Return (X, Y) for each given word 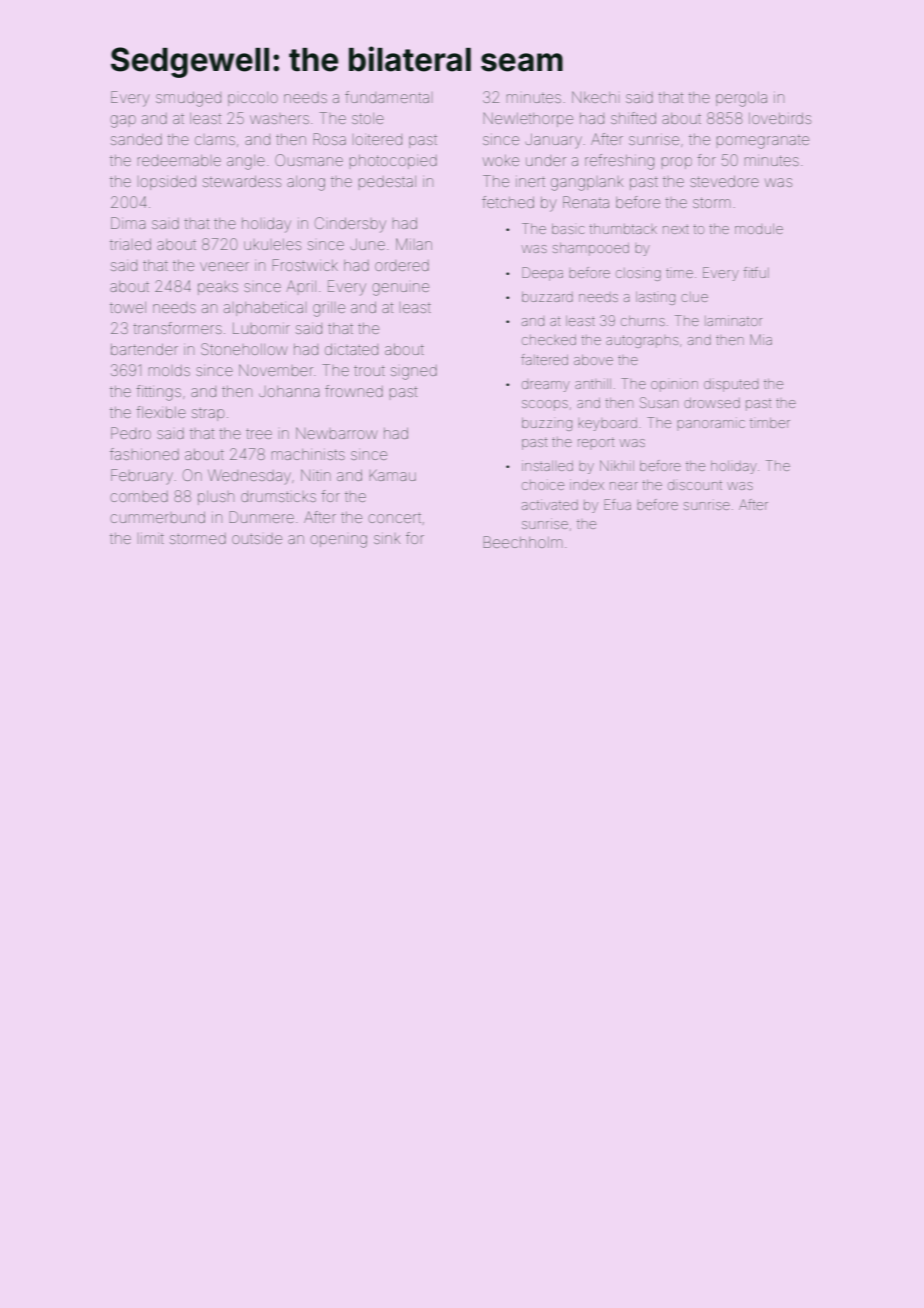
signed (414, 372)
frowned (354, 391)
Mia (761, 339)
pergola (741, 99)
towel (128, 307)
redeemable (179, 160)
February (142, 476)
